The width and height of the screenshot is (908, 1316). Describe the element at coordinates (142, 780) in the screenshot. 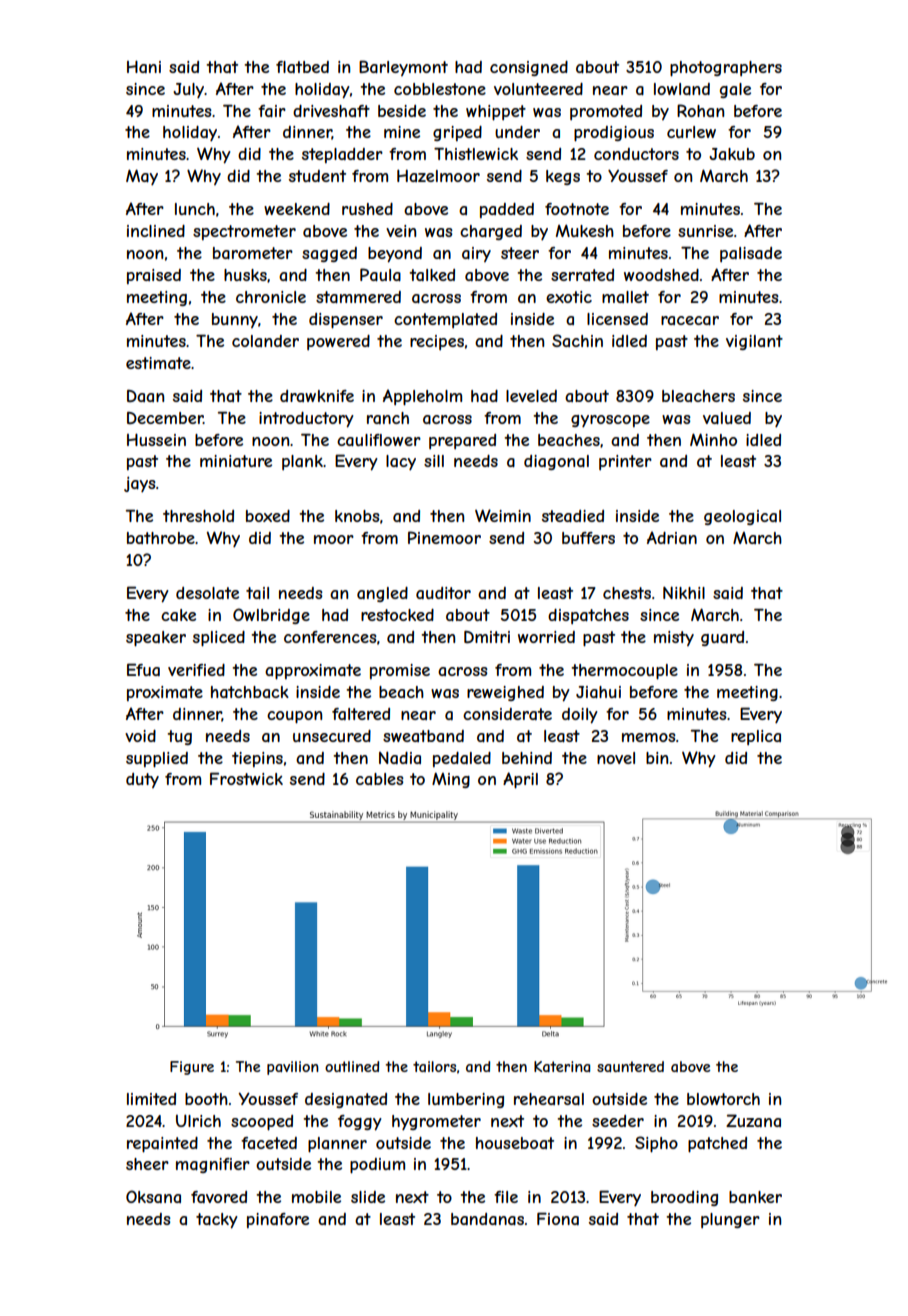

I see `duty` at that location.
